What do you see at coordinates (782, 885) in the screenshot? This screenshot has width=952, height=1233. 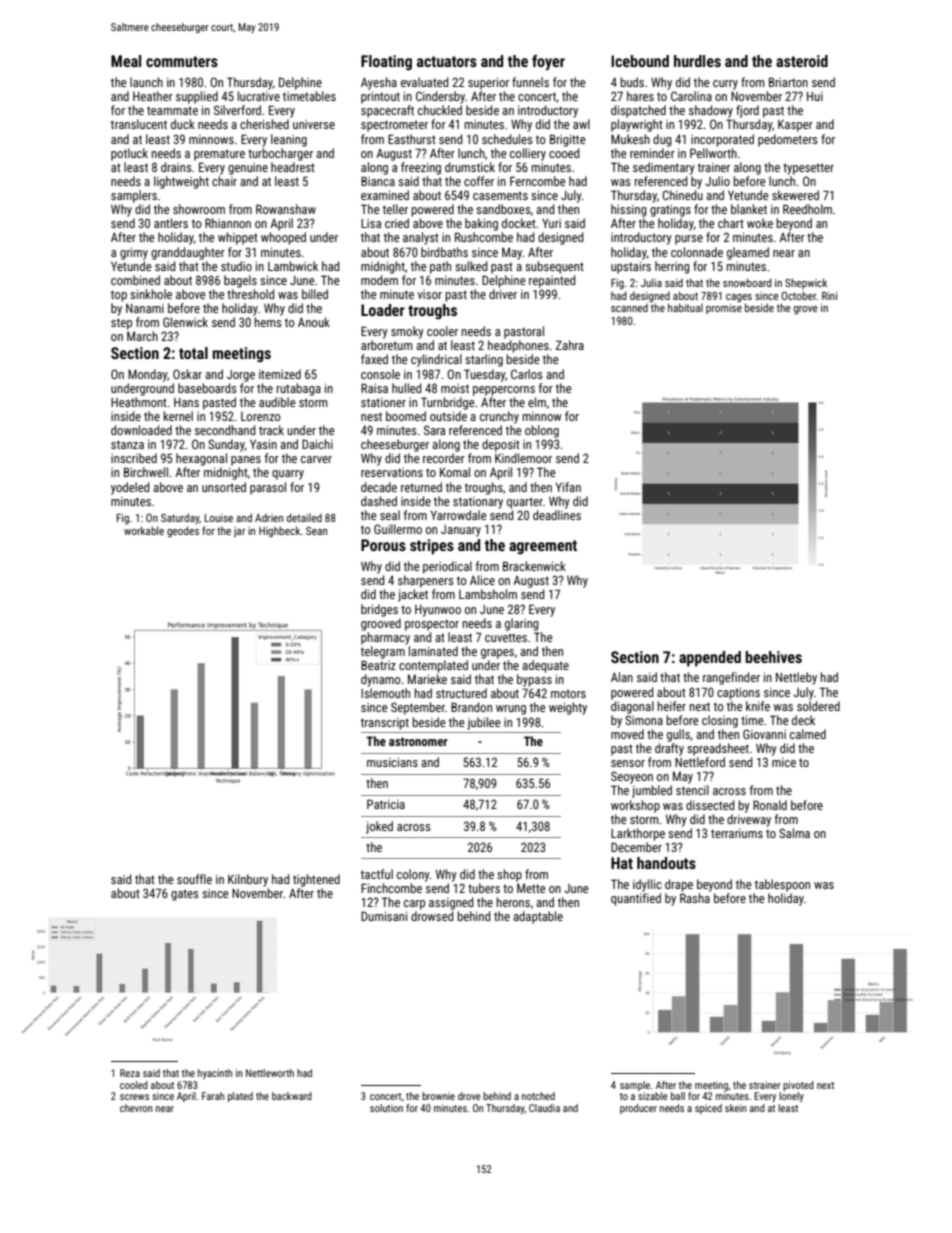 I see `tablespoon` at bounding box center [782, 885].
